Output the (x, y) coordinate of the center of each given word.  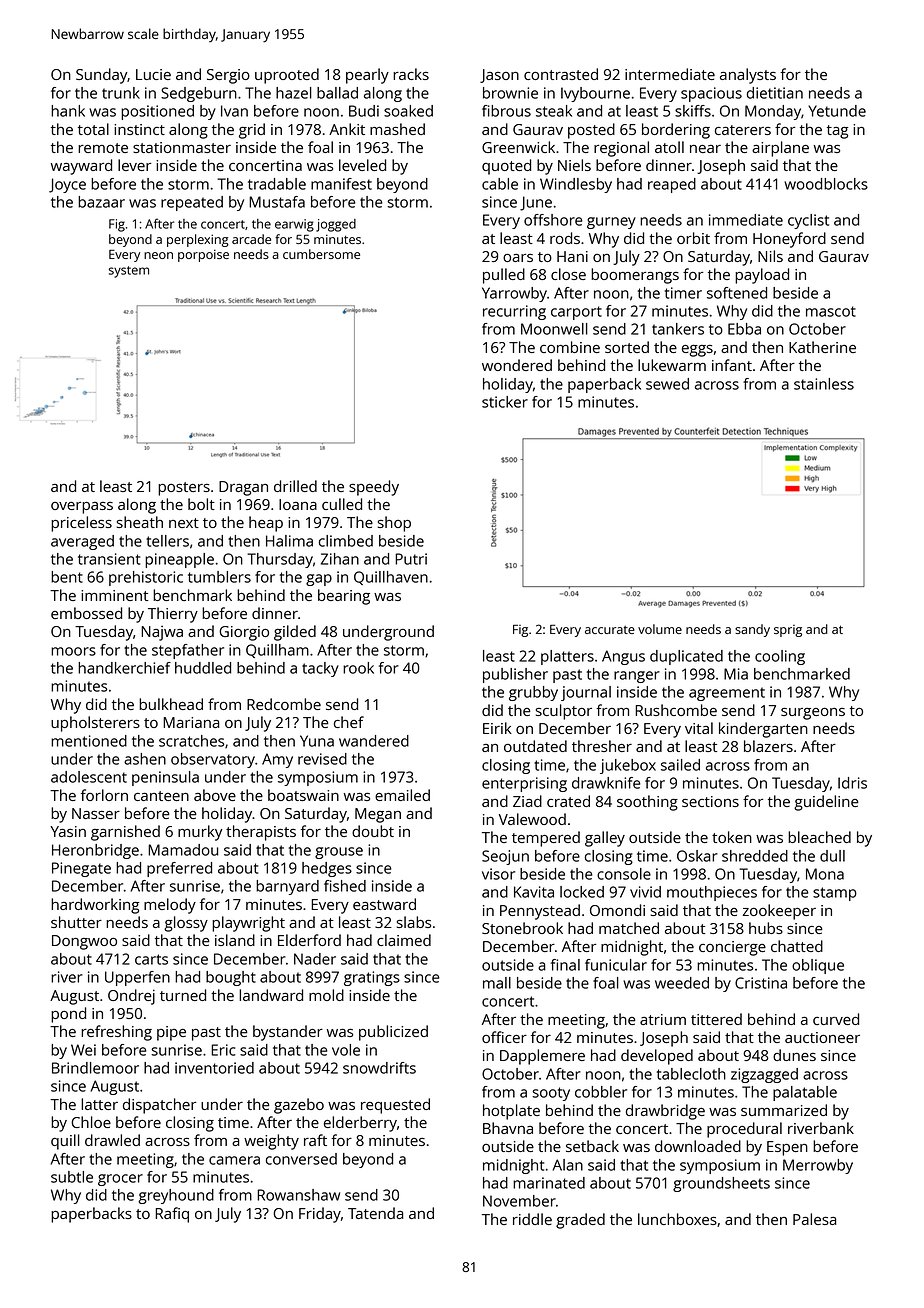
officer (504, 1037)
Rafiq (172, 1215)
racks (411, 74)
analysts (748, 76)
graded (580, 1221)
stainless (824, 384)
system (129, 272)
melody (170, 906)
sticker (505, 402)
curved (836, 1019)
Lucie (153, 74)
